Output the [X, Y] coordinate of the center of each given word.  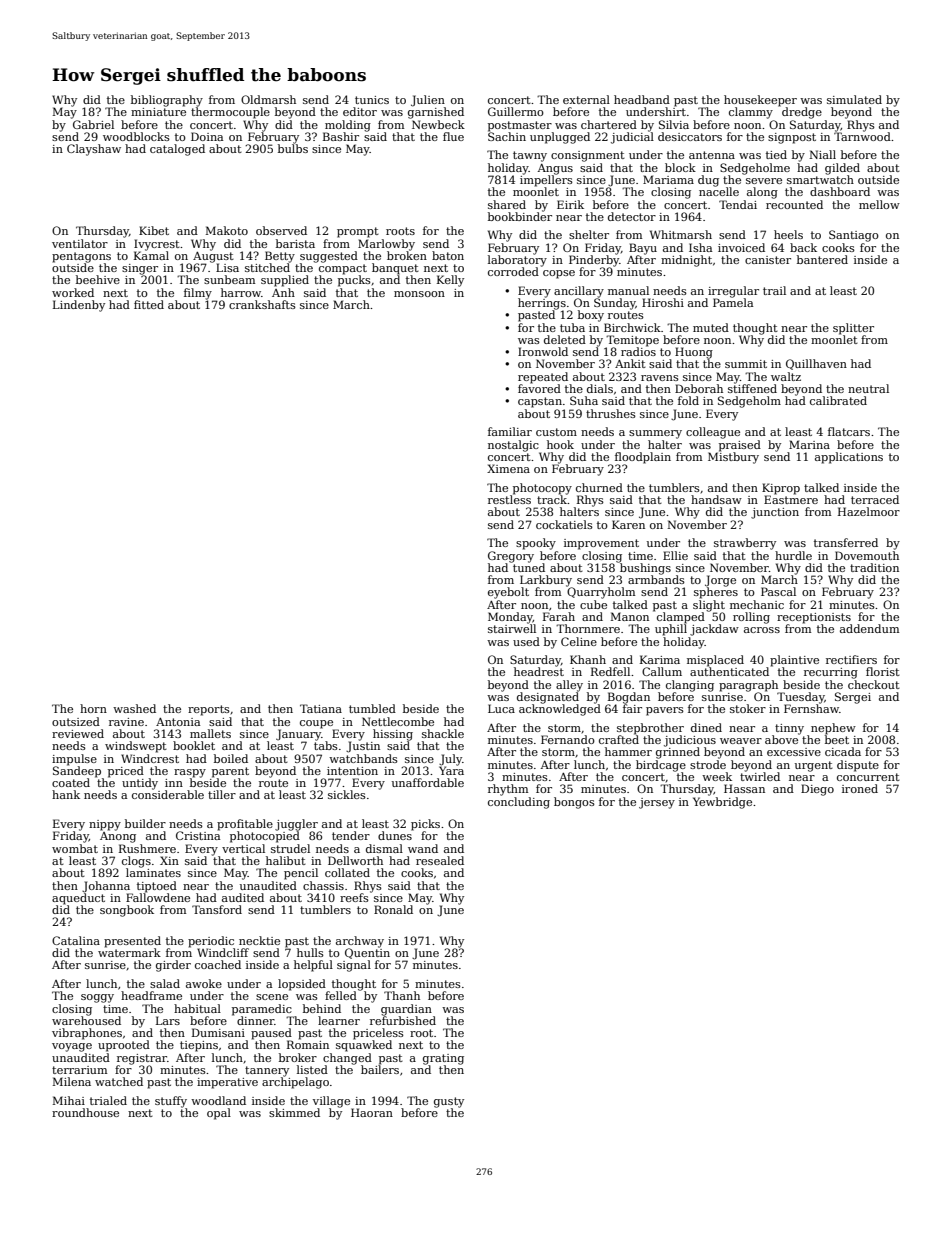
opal [219, 1114]
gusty [449, 1102]
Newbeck [438, 124]
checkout [874, 684]
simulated [854, 99]
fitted [149, 304]
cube [593, 604]
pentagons [81, 257]
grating [443, 1059]
